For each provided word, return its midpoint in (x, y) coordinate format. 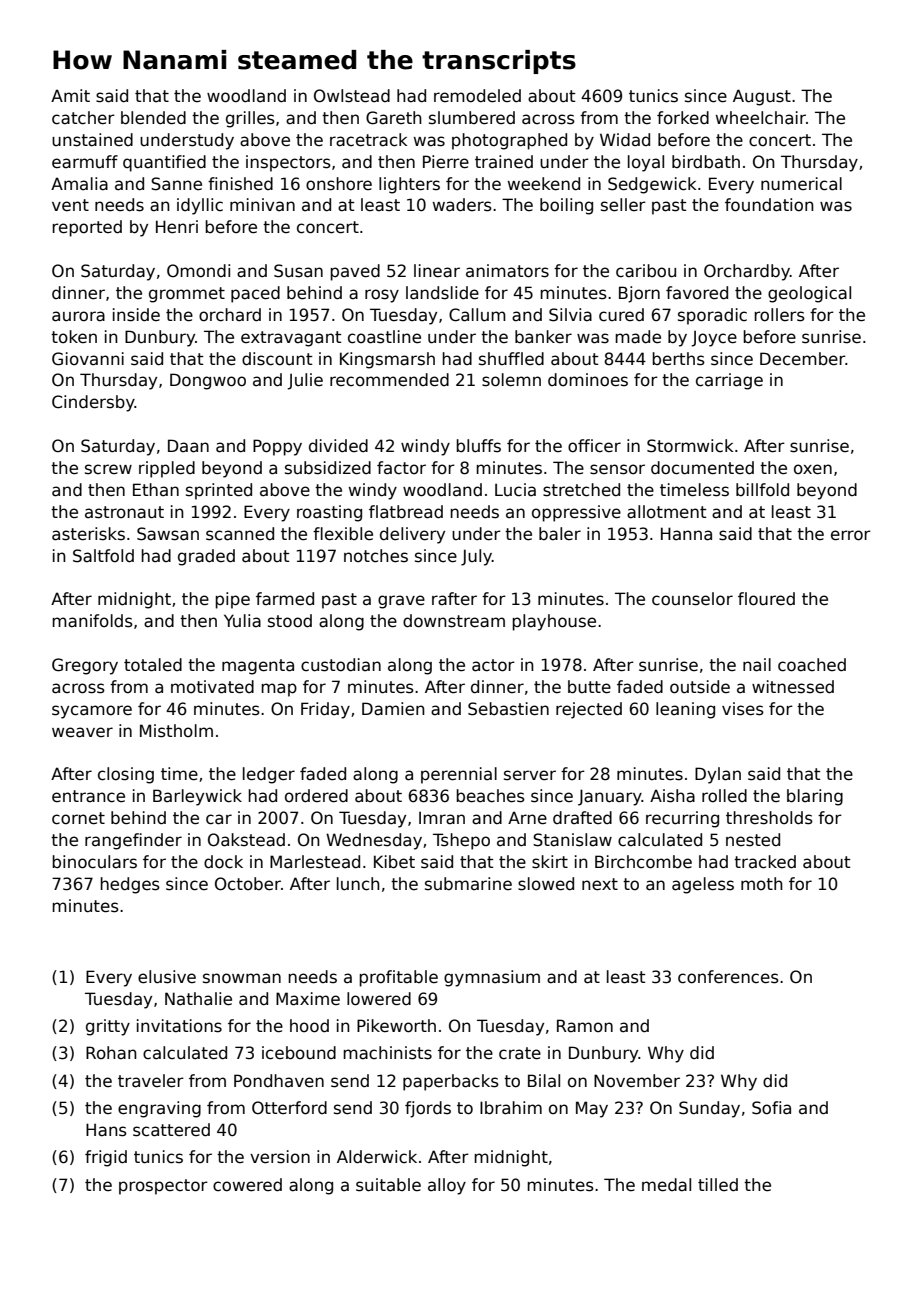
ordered (316, 796)
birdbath (706, 162)
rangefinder (133, 841)
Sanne (176, 184)
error (851, 535)
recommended (389, 380)
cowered (247, 1185)
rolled (724, 796)
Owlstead (352, 96)
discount (277, 359)
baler (560, 534)
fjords (428, 1109)
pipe (232, 600)
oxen (813, 469)
